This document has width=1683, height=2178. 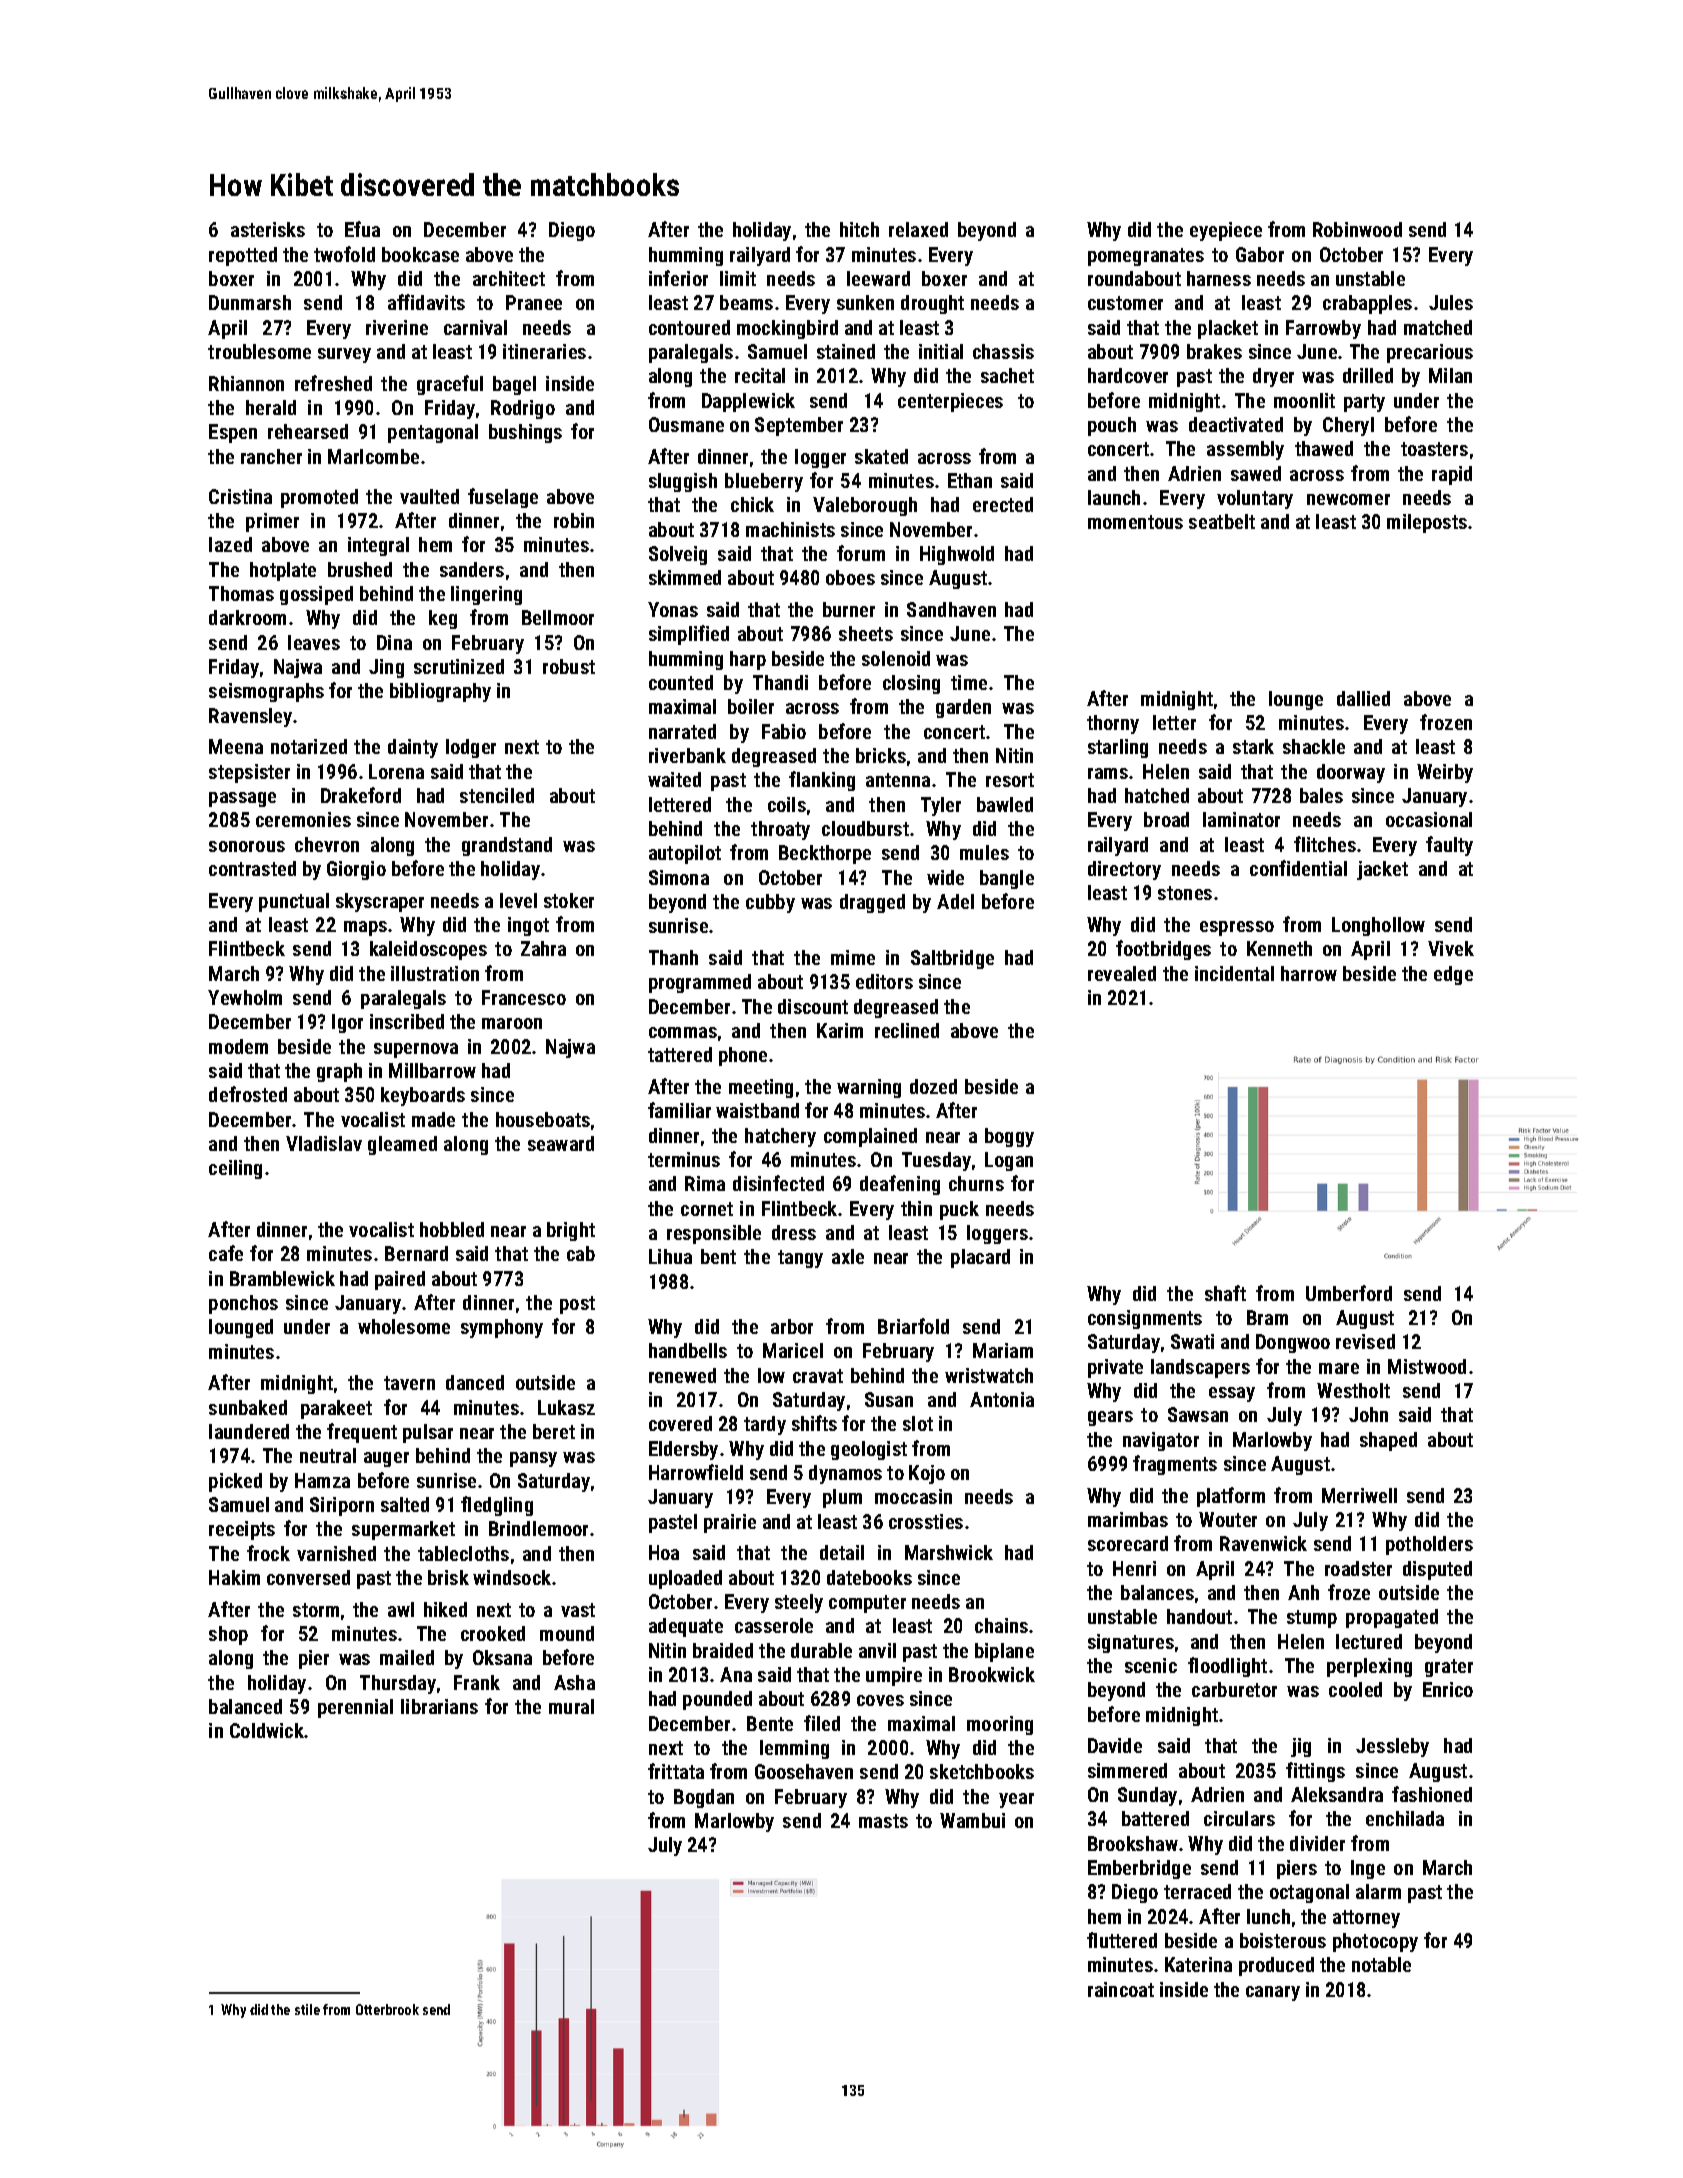 What do you see at coordinates (233, 433) in the document?
I see `Espen` at bounding box center [233, 433].
